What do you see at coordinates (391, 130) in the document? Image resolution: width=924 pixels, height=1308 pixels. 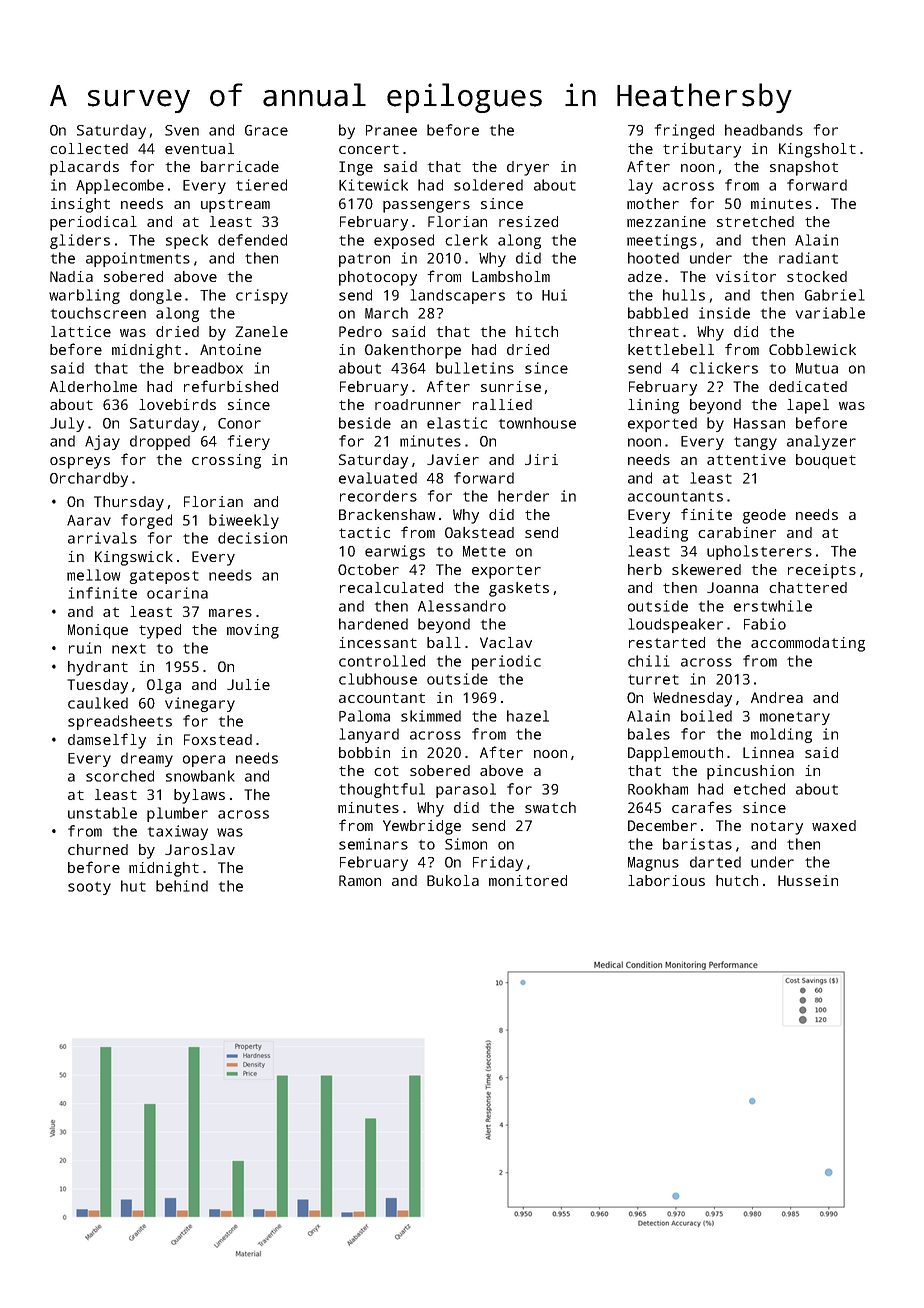 I see `Pranee` at bounding box center [391, 130].
